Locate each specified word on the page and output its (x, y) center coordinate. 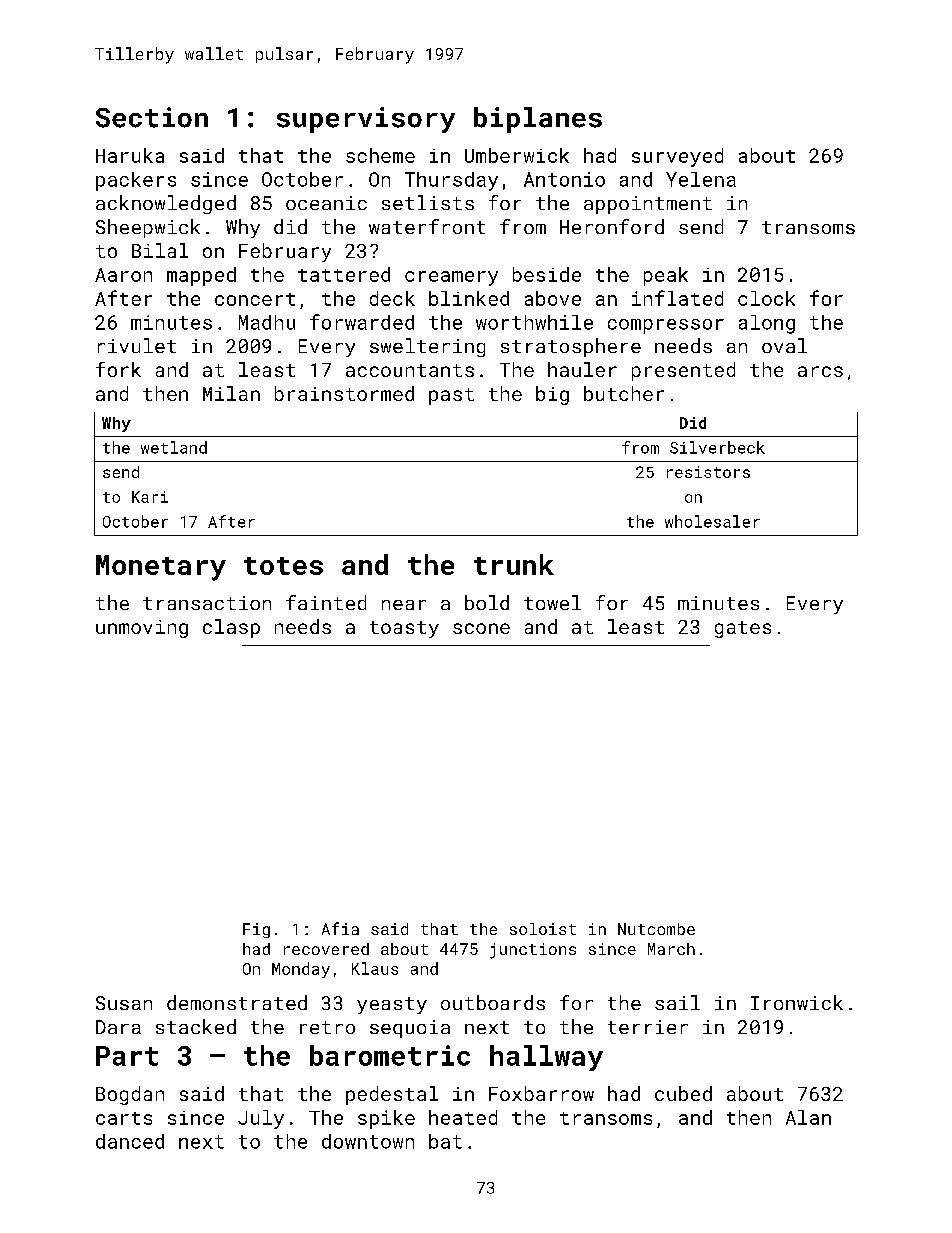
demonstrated (237, 1002)
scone (481, 628)
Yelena (701, 179)
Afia (340, 928)
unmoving (142, 629)
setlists (428, 202)
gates (743, 629)
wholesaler (712, 521)
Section (152, 117)
